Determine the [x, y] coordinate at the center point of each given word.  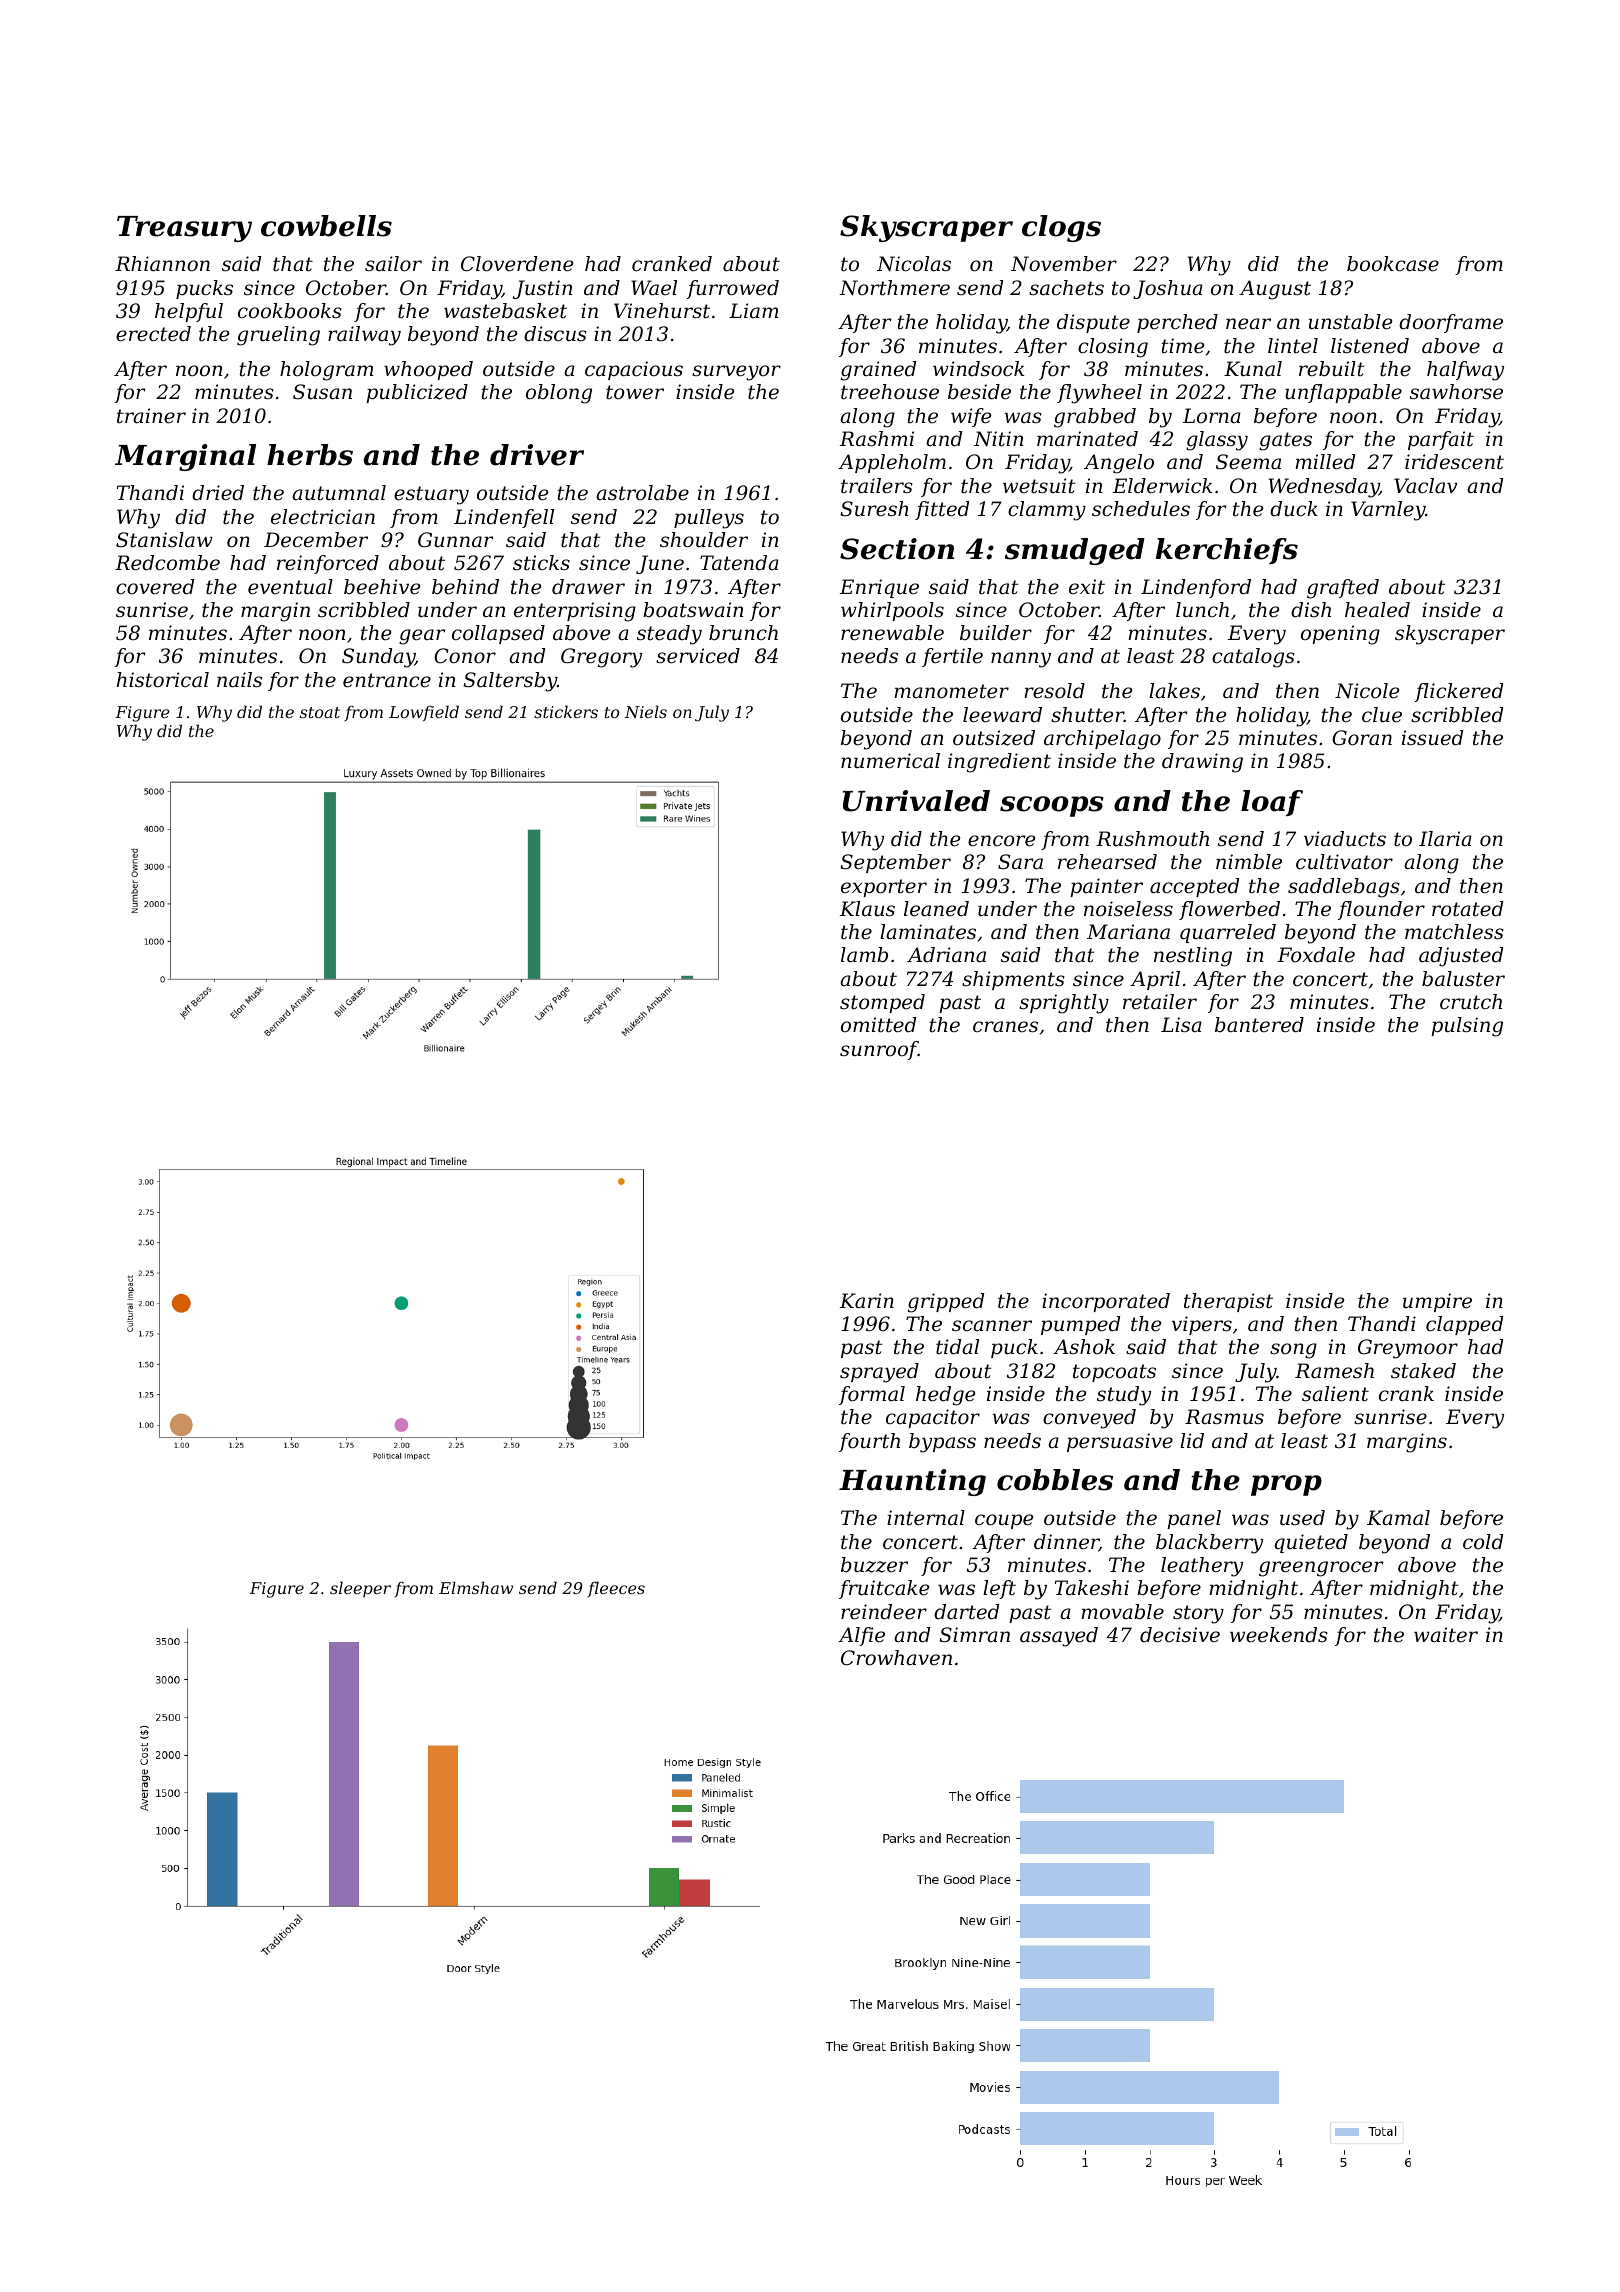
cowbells [326, 226]
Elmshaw [476, 1587]
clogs [1061, 228]
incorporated [1106, 1302]
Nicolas [914, 264]
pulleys [709, 519]
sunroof [879, 1050]
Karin [867, 1301]
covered [155, 587]
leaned [936, 909]
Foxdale [1316, 955]
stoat [320, 712]
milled [1325, 462]
